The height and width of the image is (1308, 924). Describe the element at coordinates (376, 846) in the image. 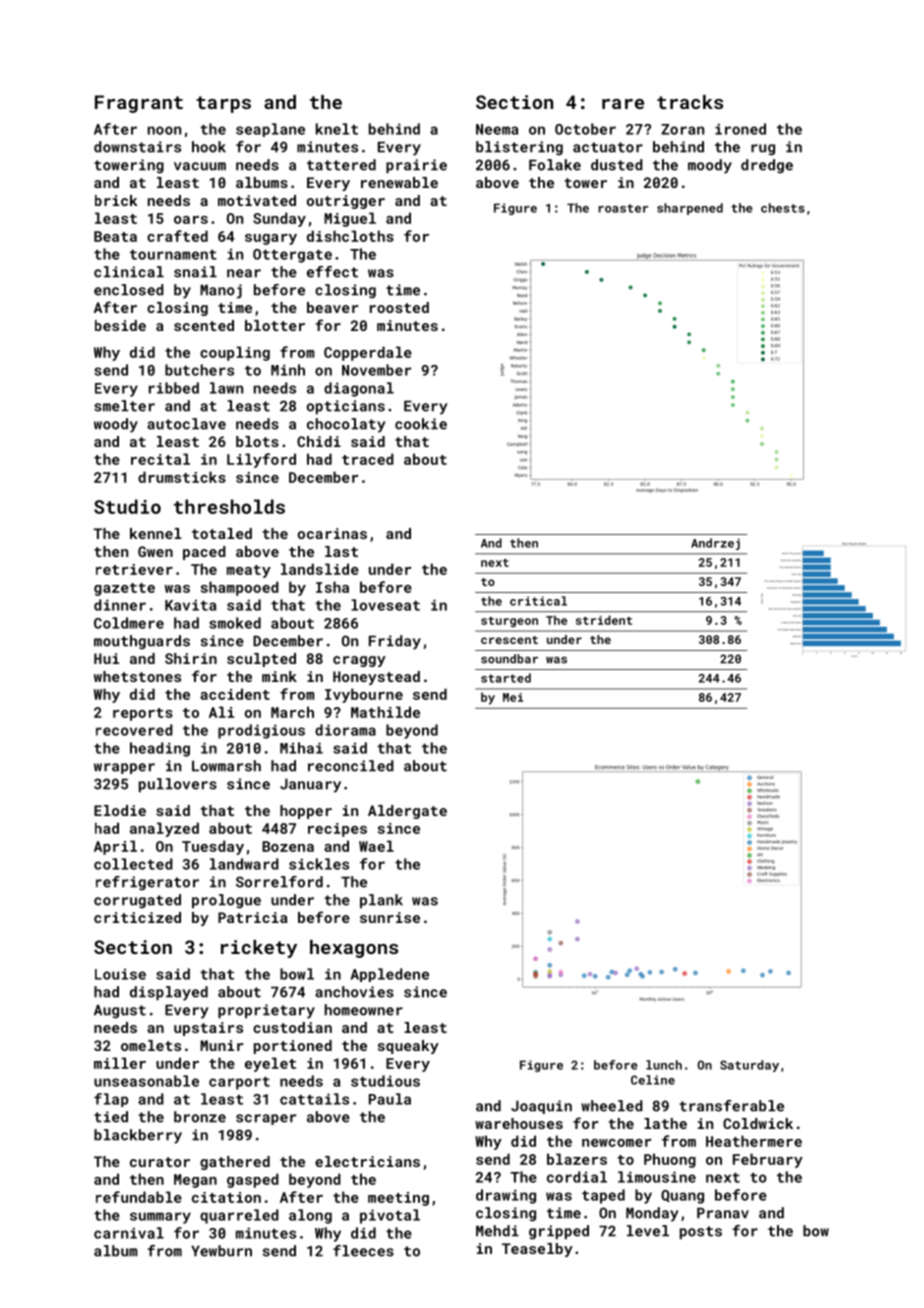

I see `Wael` at that location.
